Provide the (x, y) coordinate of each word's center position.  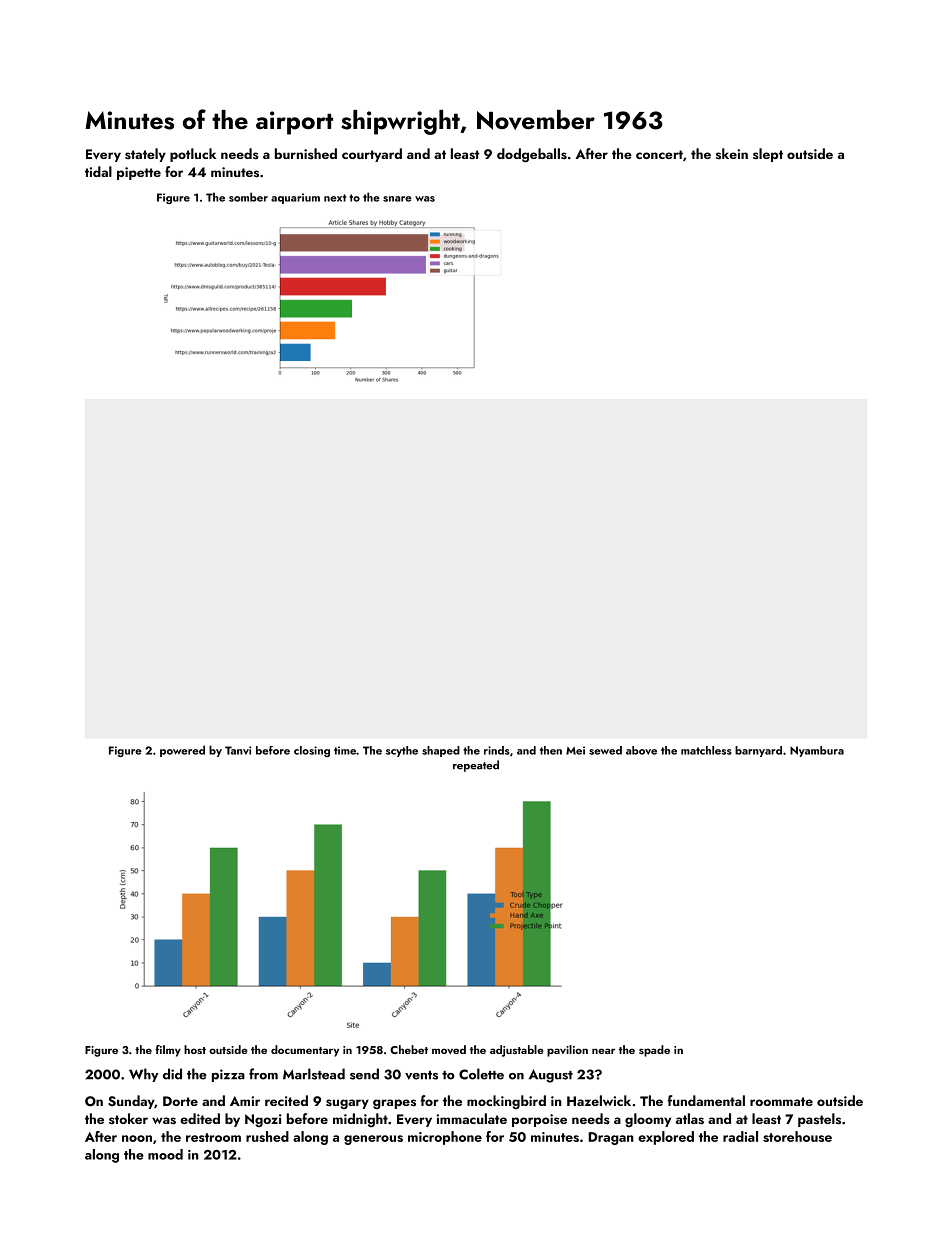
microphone (445, 1138)
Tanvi (238, 750)
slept (768, 155)
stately (145, 155)
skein (732, 153)
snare (397, 199)
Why (143, 1075)
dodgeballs (532, 155)
